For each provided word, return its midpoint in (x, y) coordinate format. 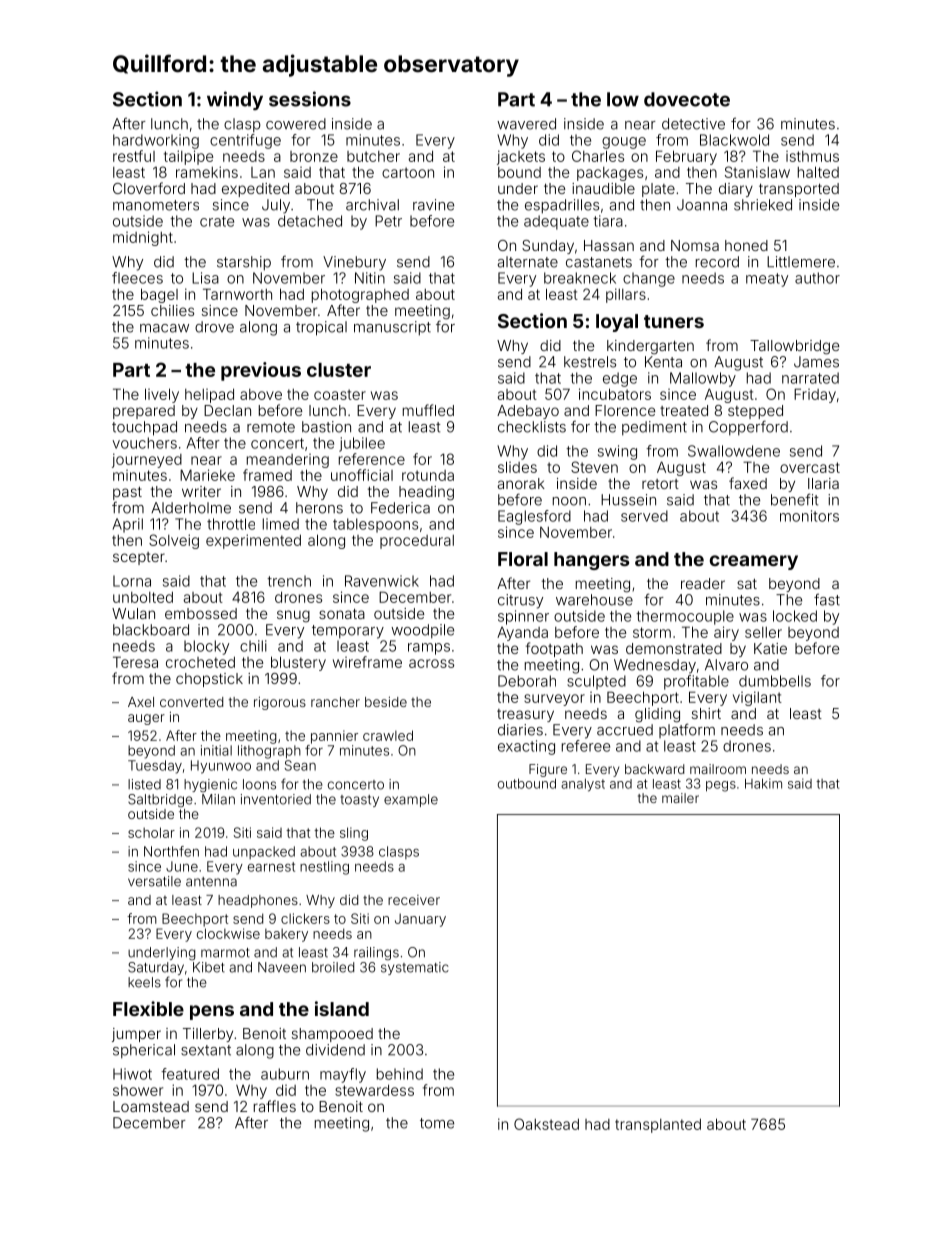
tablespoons (375, 525)
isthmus (812, 156)
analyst (583, 785)
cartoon (408, 172)
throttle (231, 524)
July (276, 206)
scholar (151, 832)
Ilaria (823, 483)
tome (437, 1123)
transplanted (658, 1126)
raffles (275, 1106)
